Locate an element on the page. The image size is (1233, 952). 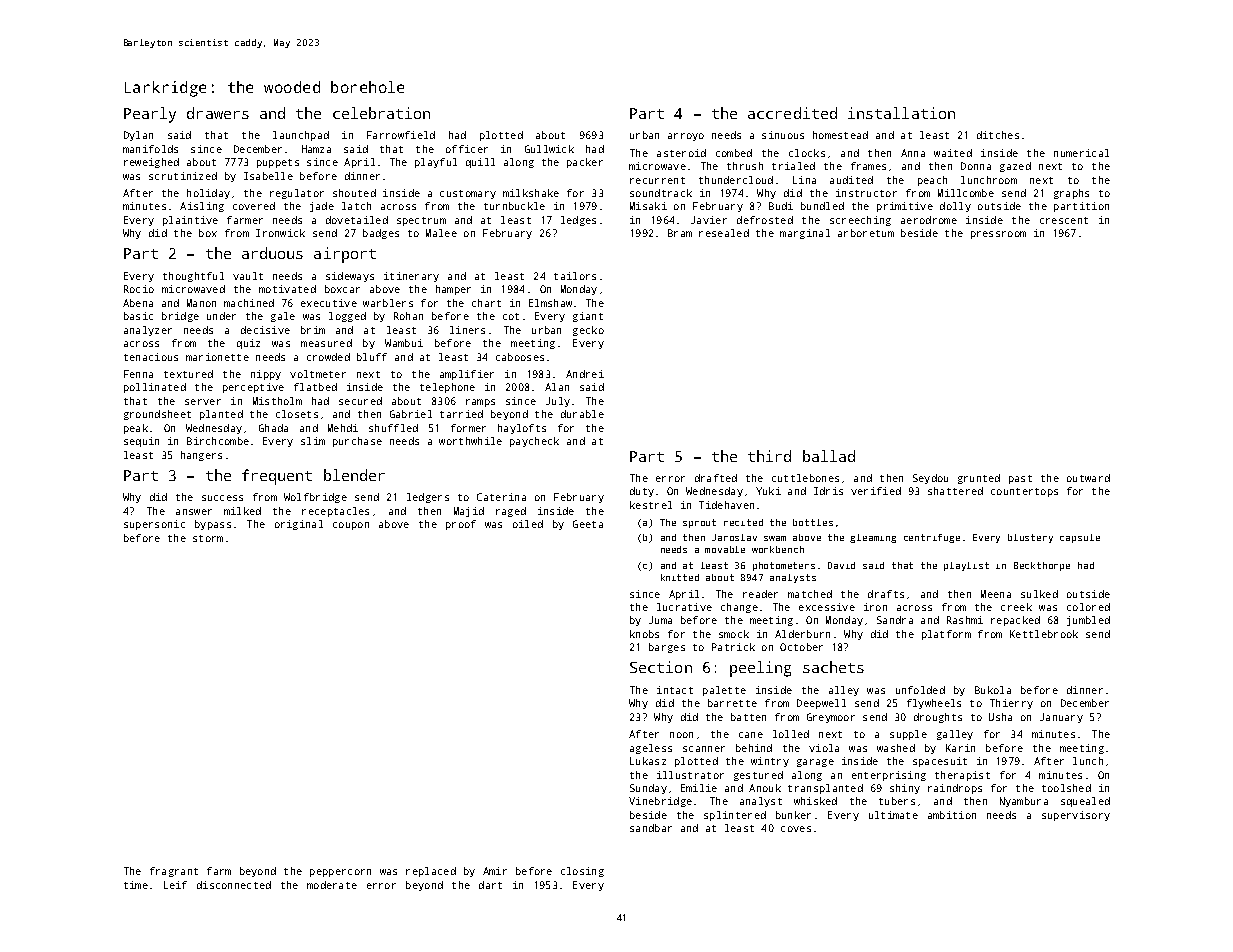
sachets is located at coordinates (833, 667).
